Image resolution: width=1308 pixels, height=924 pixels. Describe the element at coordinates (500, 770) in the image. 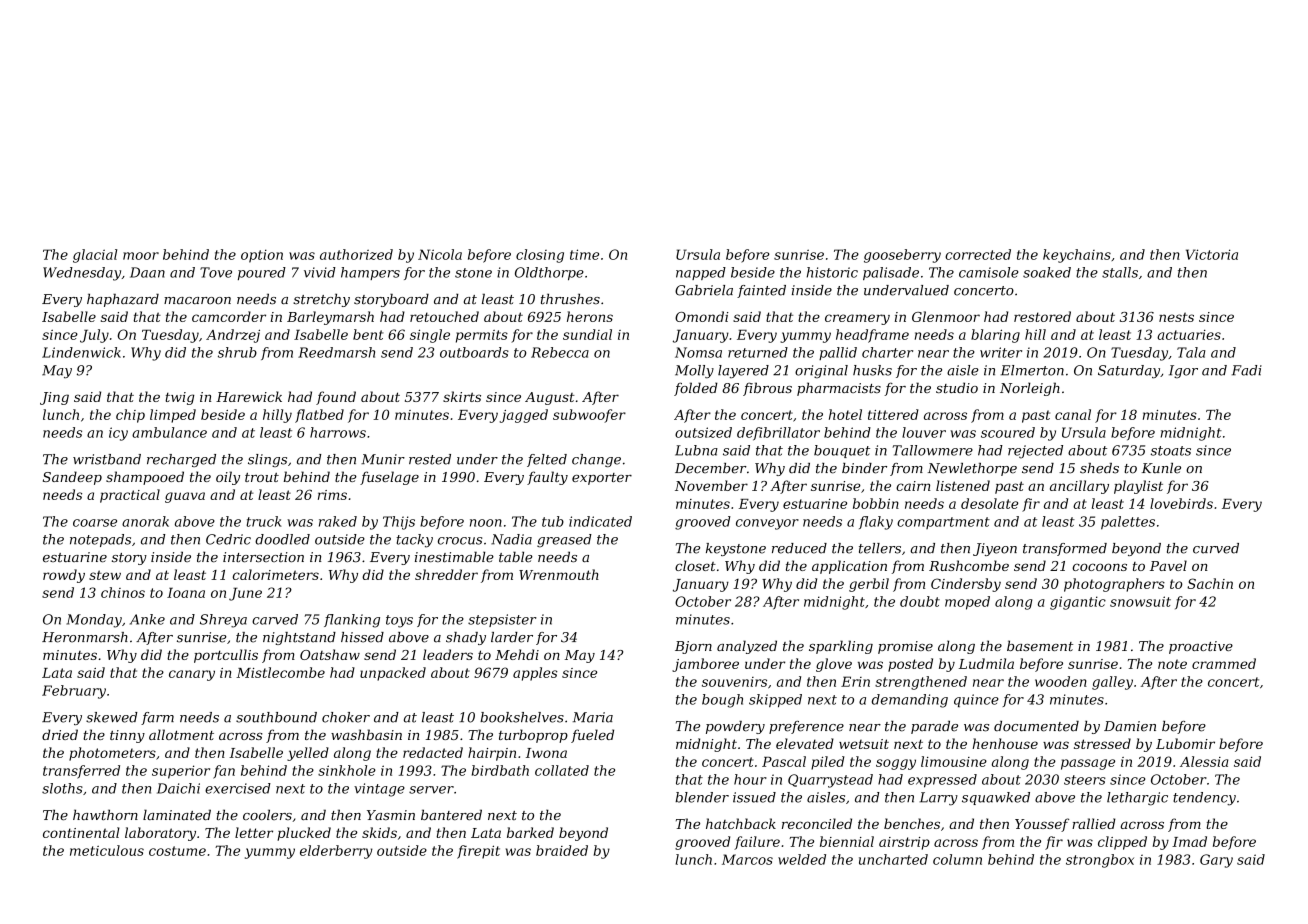

I see `birdbath` at that location.
